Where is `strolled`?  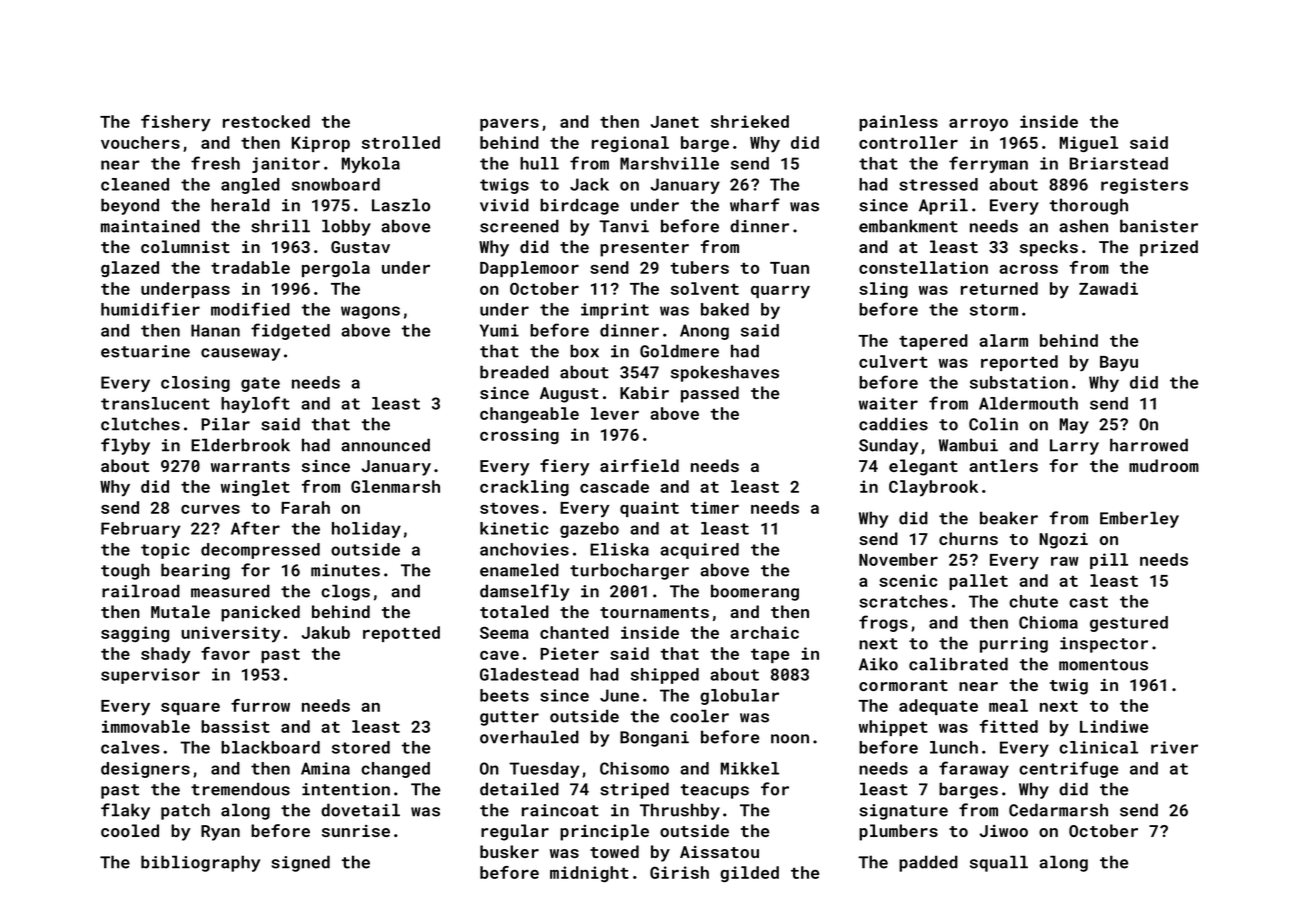 strolled is located at coordinates (401, 142).
